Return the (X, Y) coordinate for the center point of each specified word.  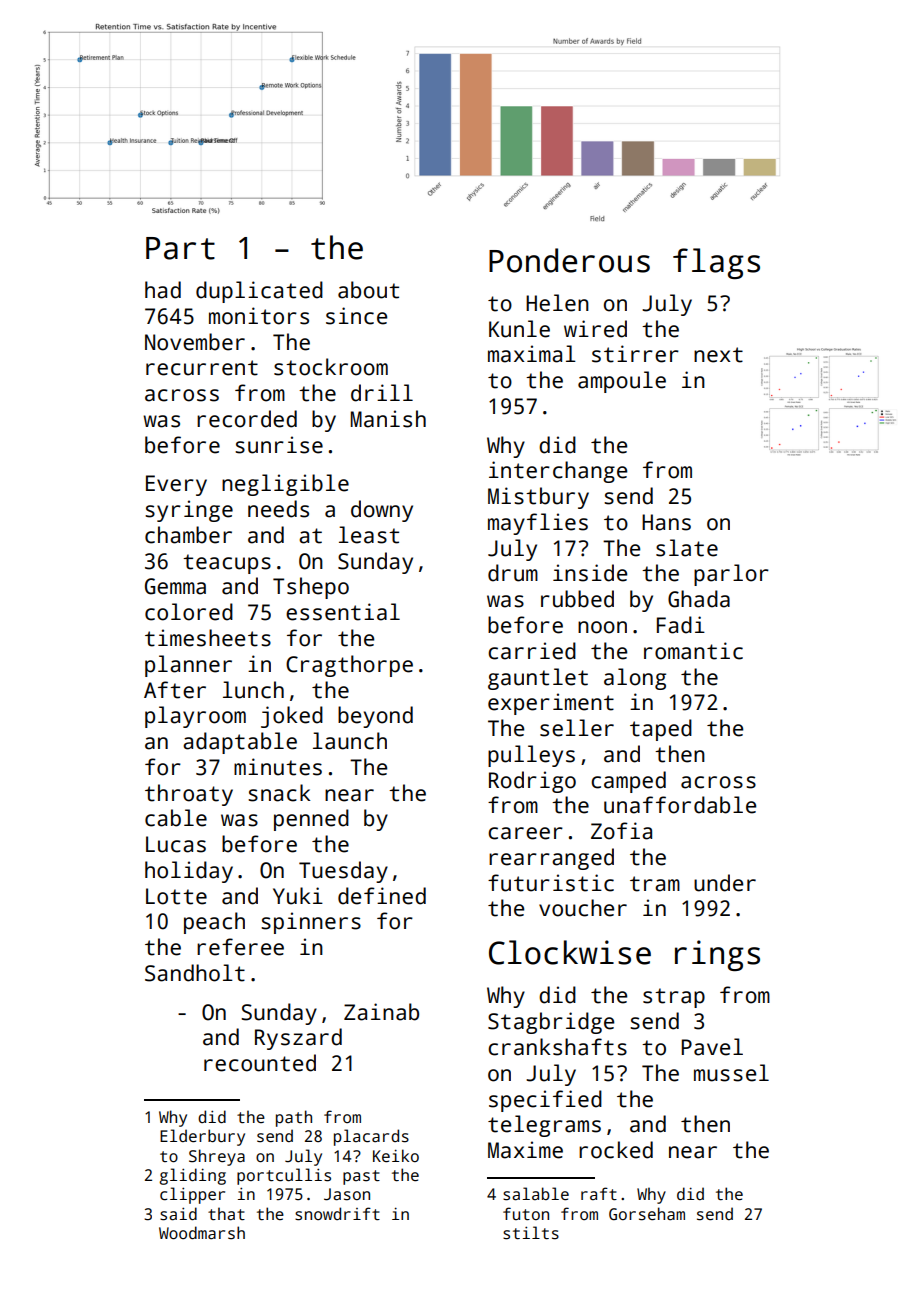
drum (513, 573)
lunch (253, 690)
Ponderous (569, 260)
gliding (192, 1176)
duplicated (259, 292)
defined (382, 896)
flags (716, 263)
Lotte (176, 896)
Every (176, 485)
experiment (551, 704)
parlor (731, 575)
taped (661, 730)
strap (674, 998)
